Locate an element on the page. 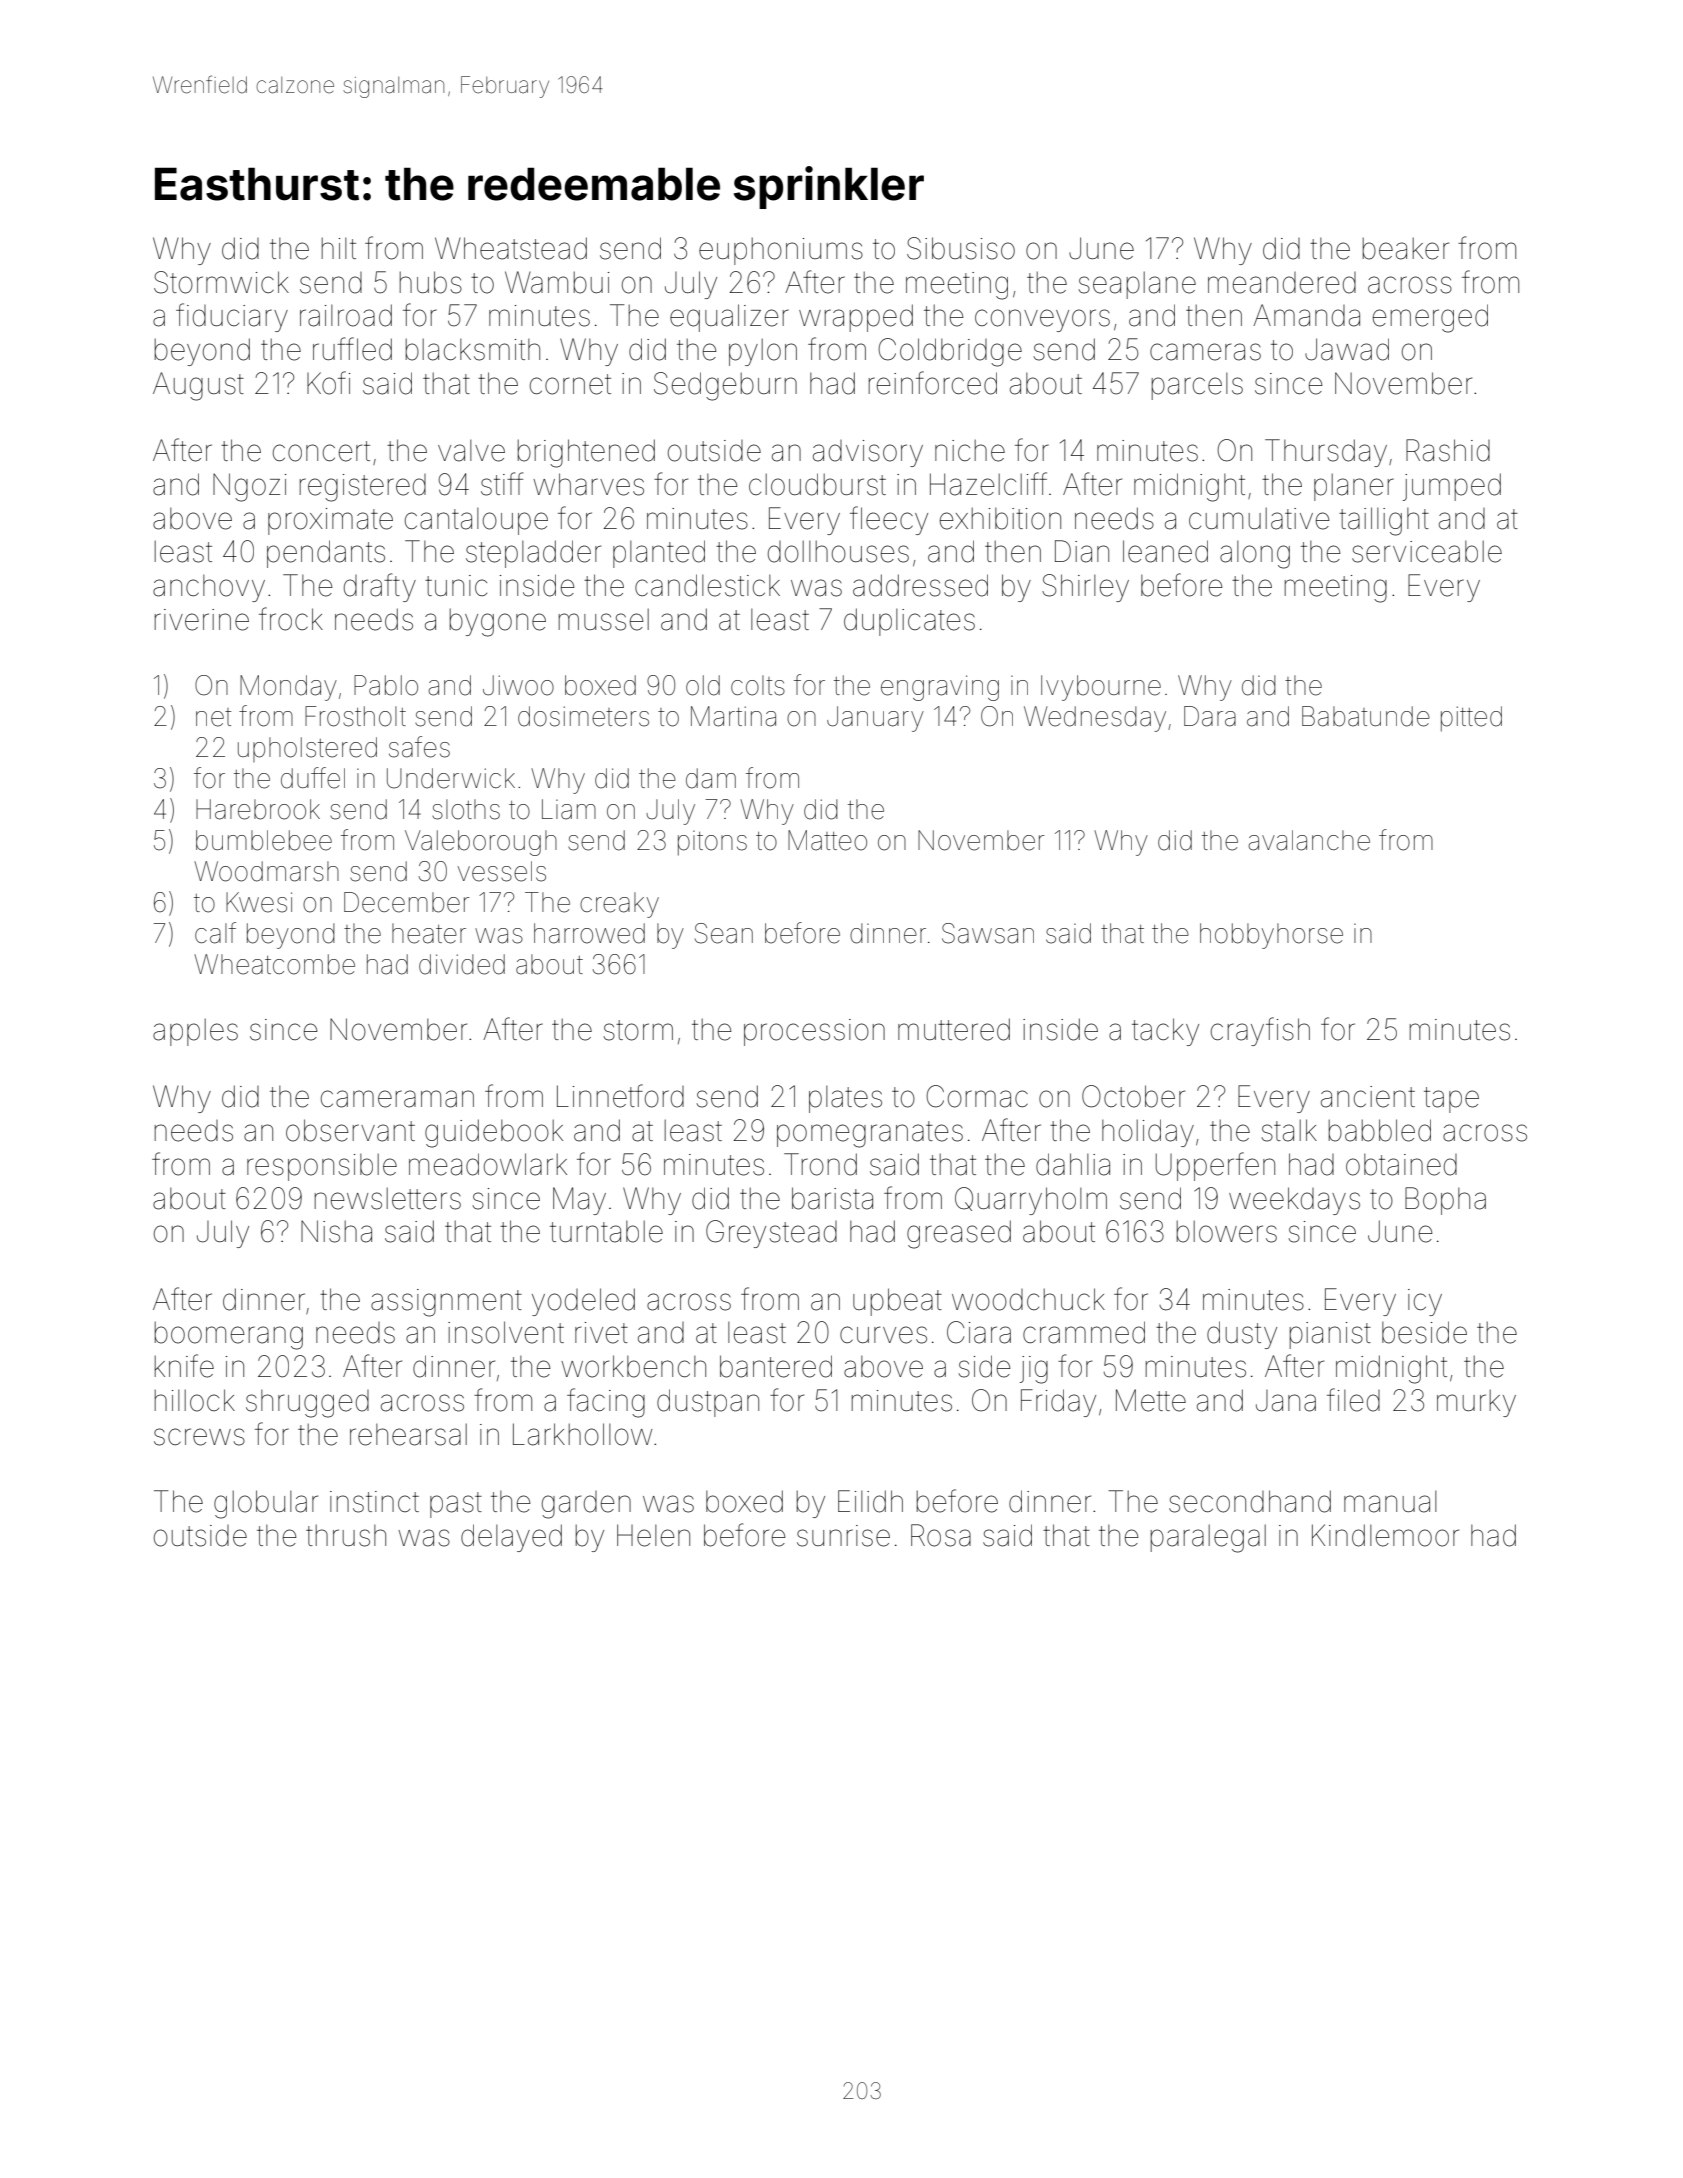 This image has height=2178, width=1683. Rosa is located at coordinates (941, 1535).
